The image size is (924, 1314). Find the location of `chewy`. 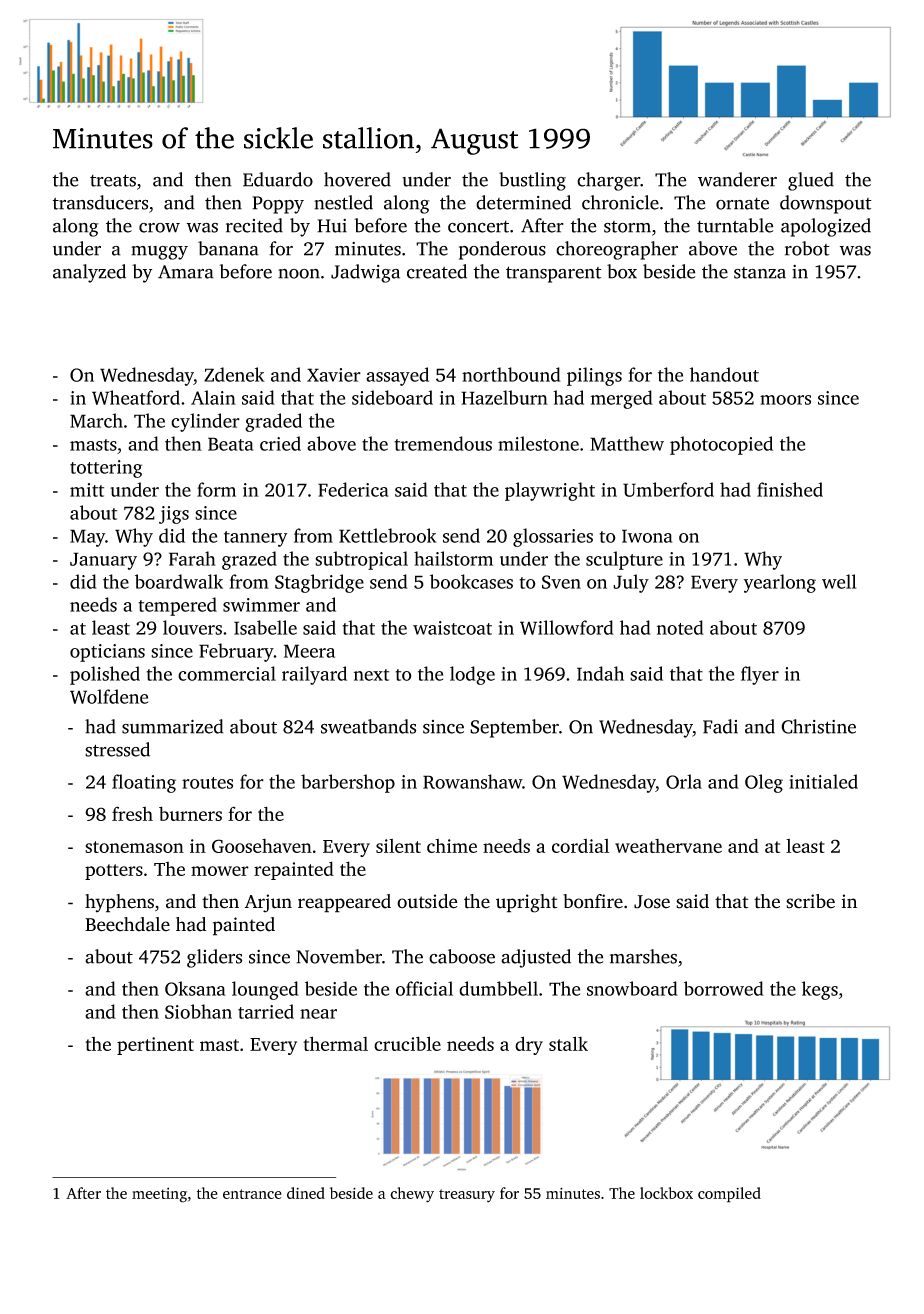

chewy is located at coordinates (412, 1195).
